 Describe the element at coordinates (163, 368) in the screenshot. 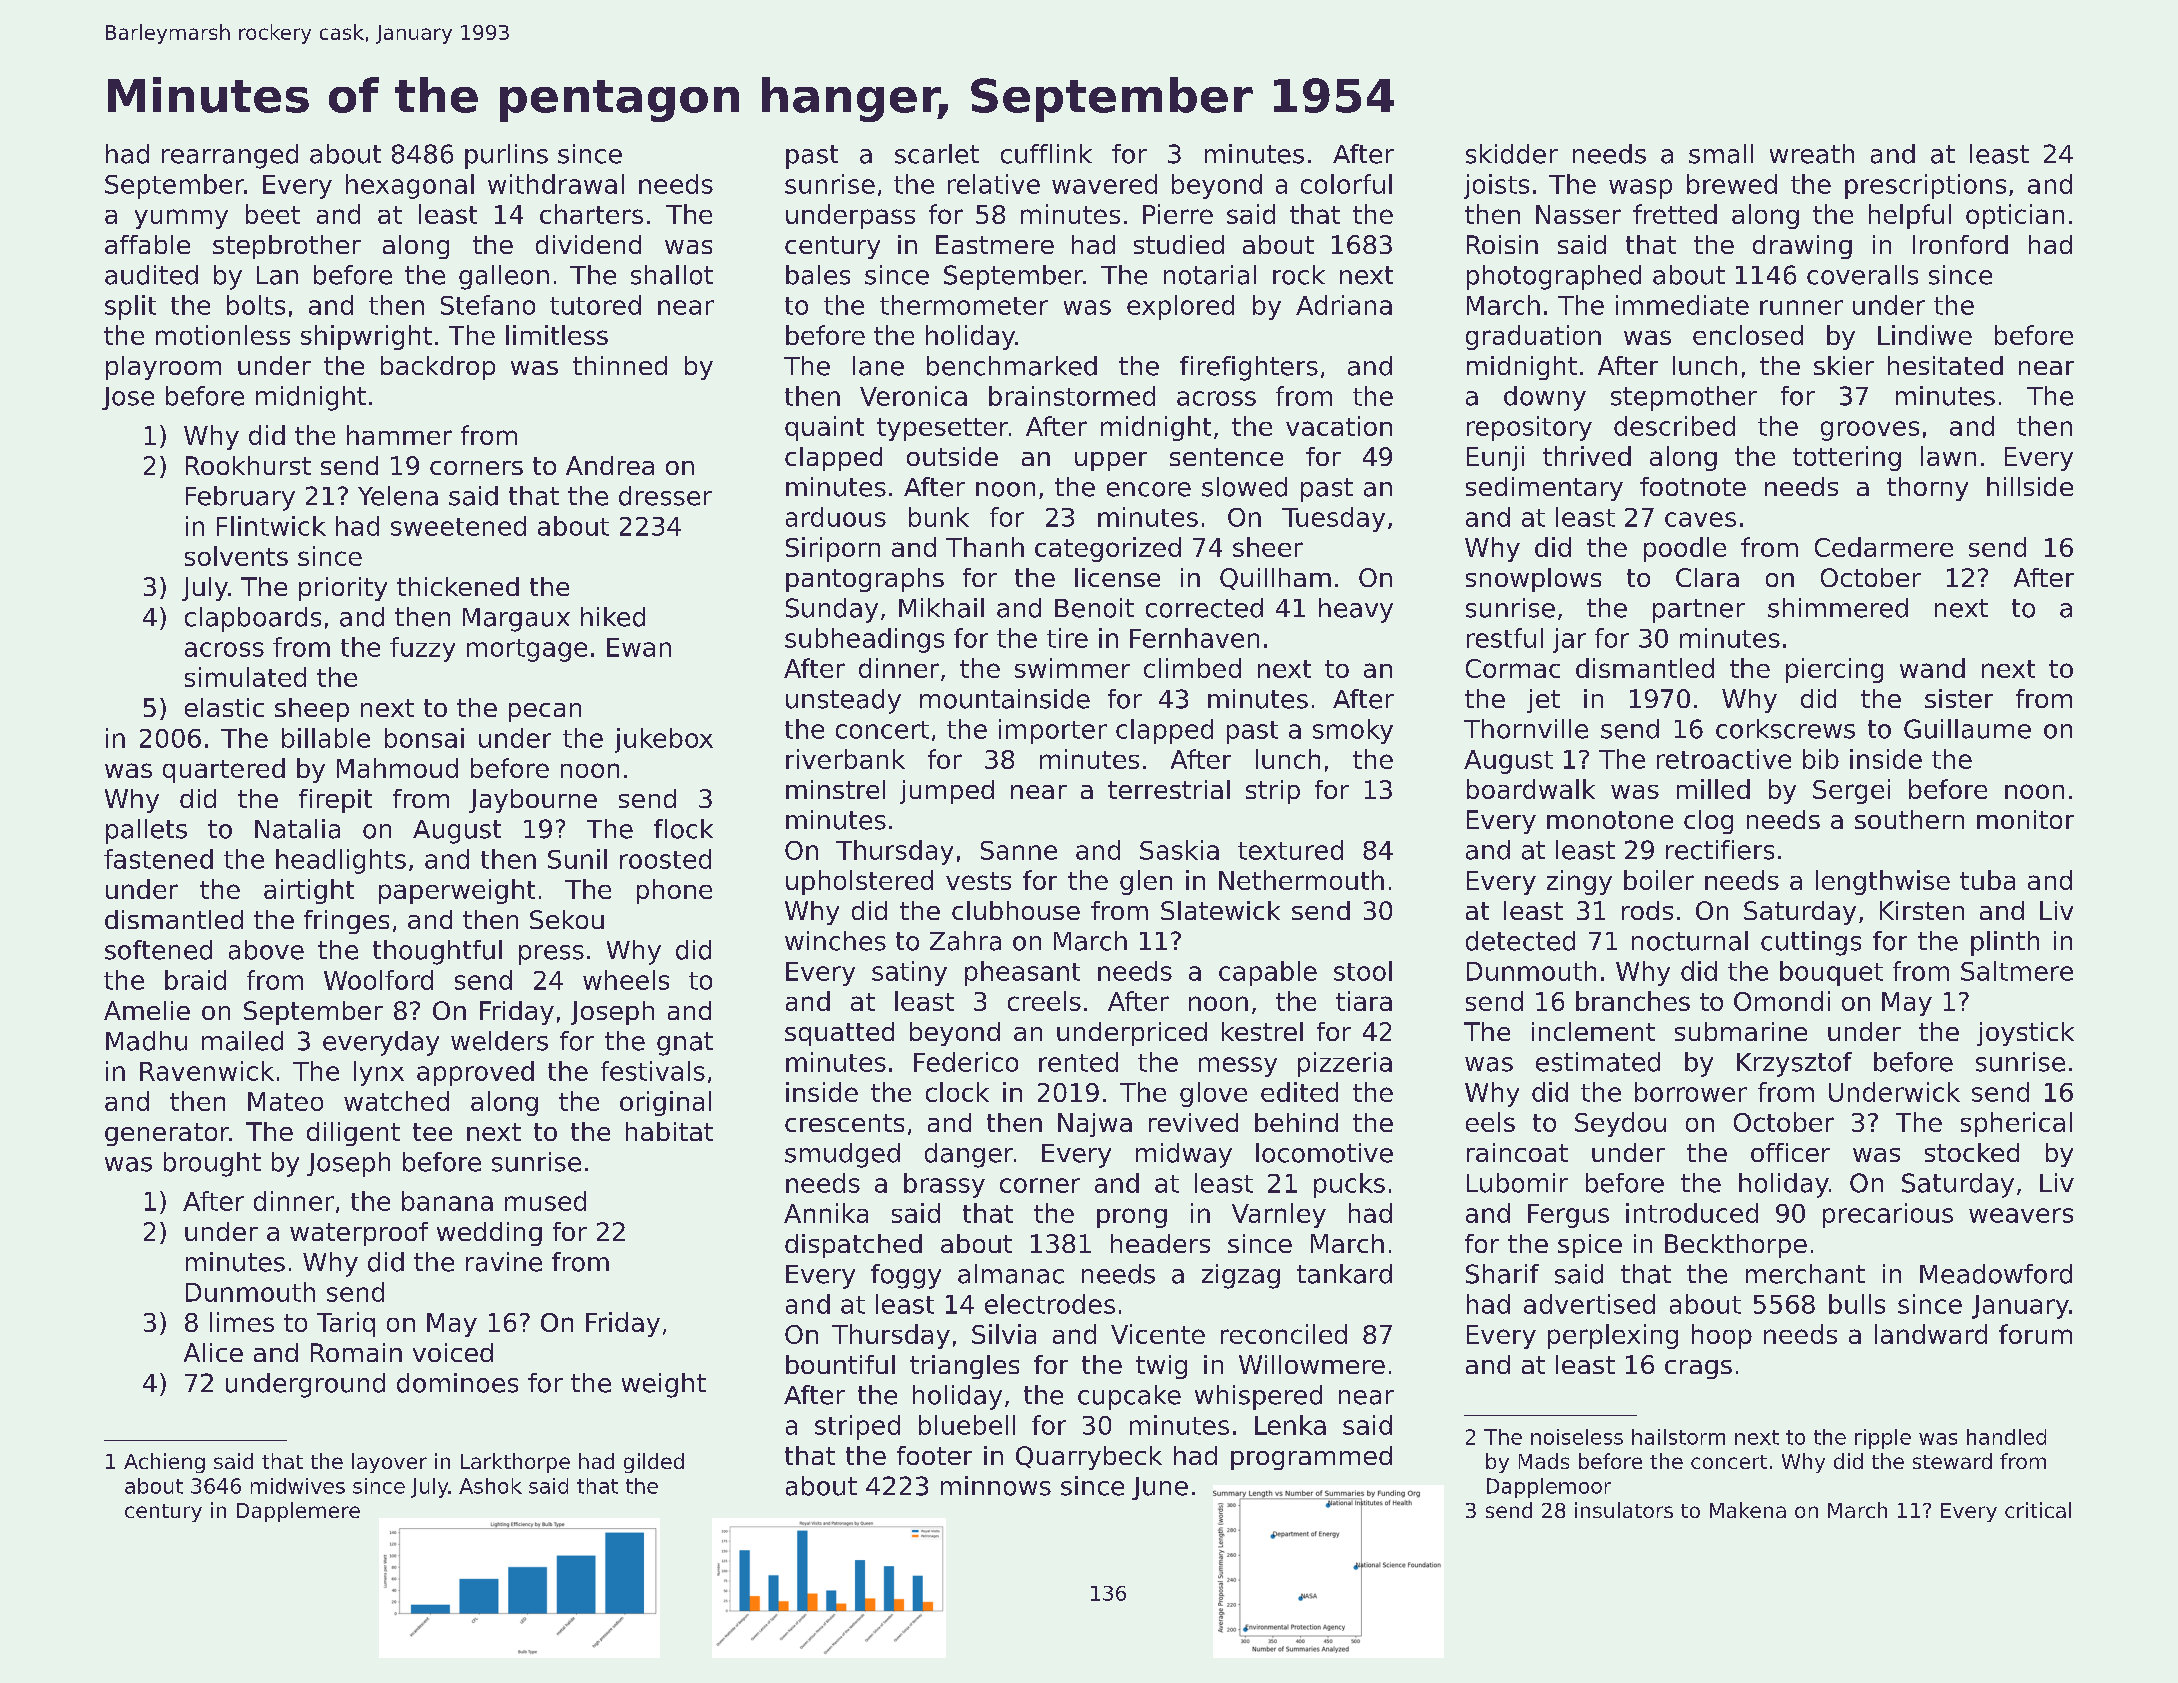

I see `playroom` at that location.
